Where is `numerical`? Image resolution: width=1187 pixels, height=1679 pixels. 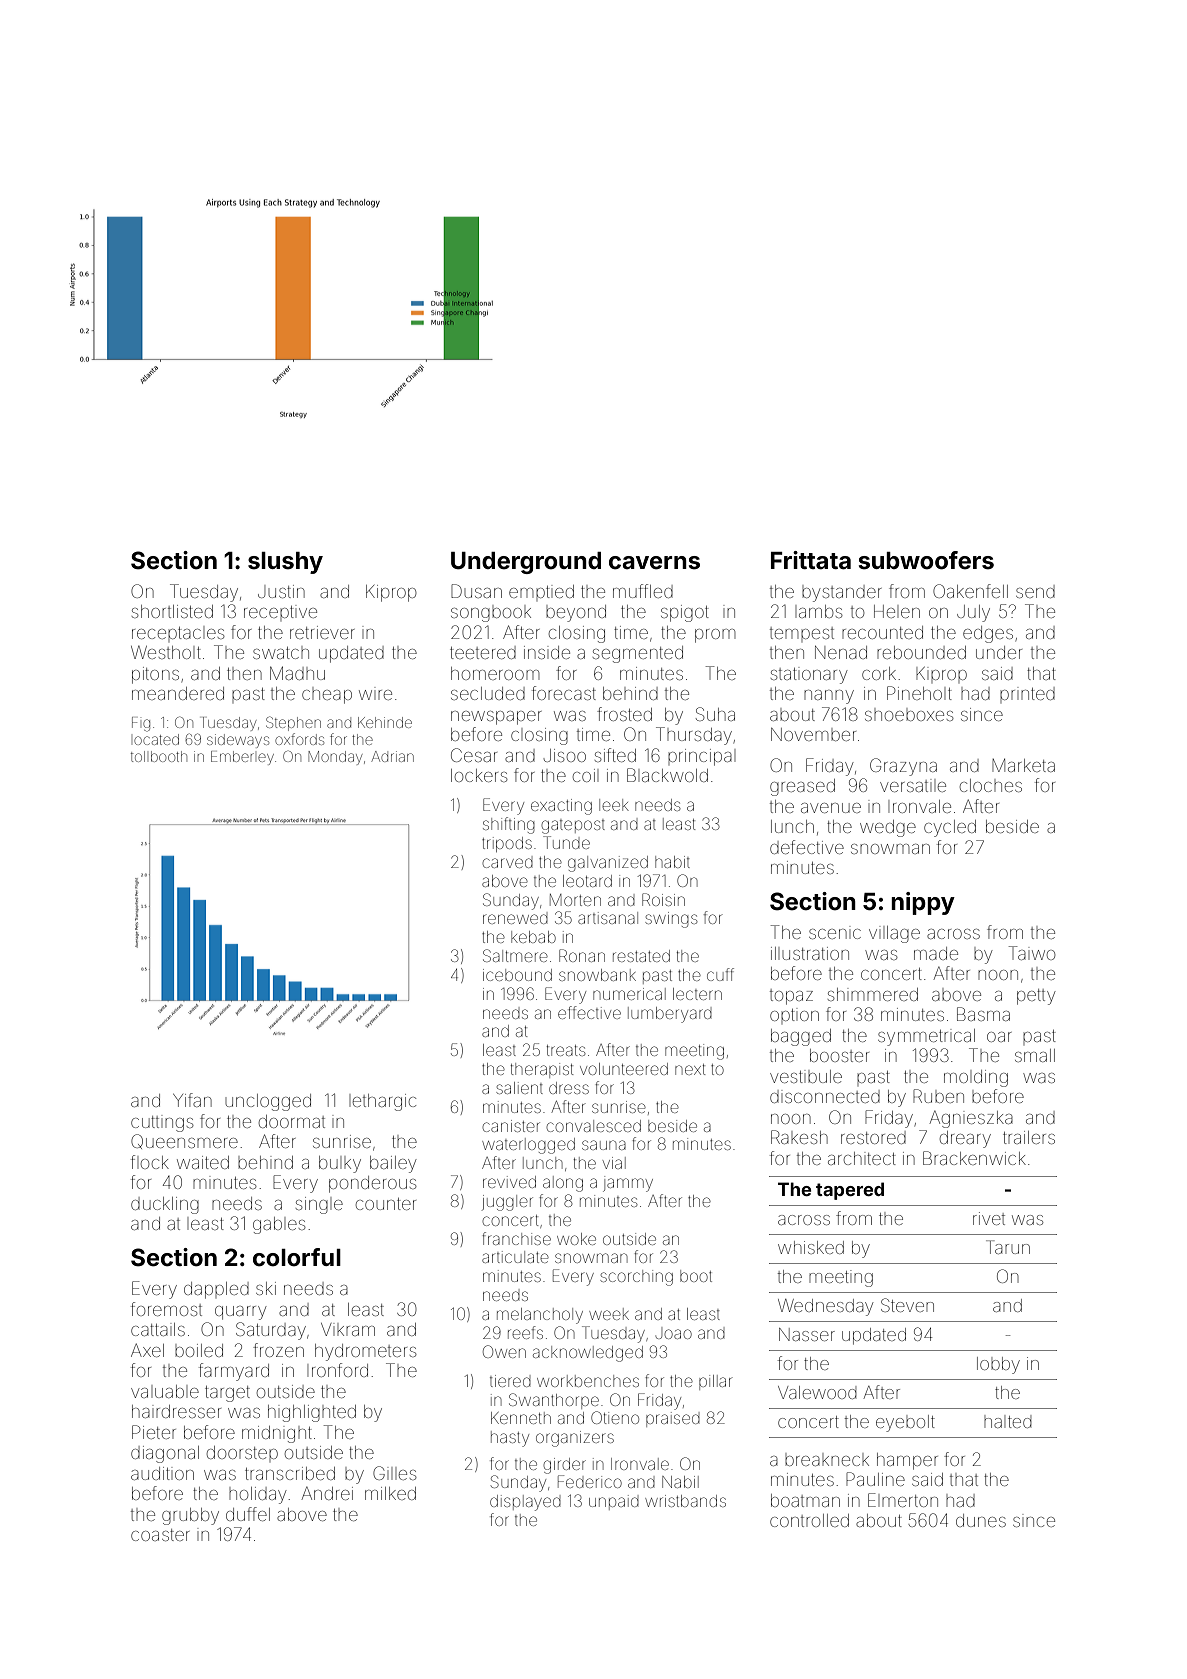 numerical is located at coordinates (629, 994).
